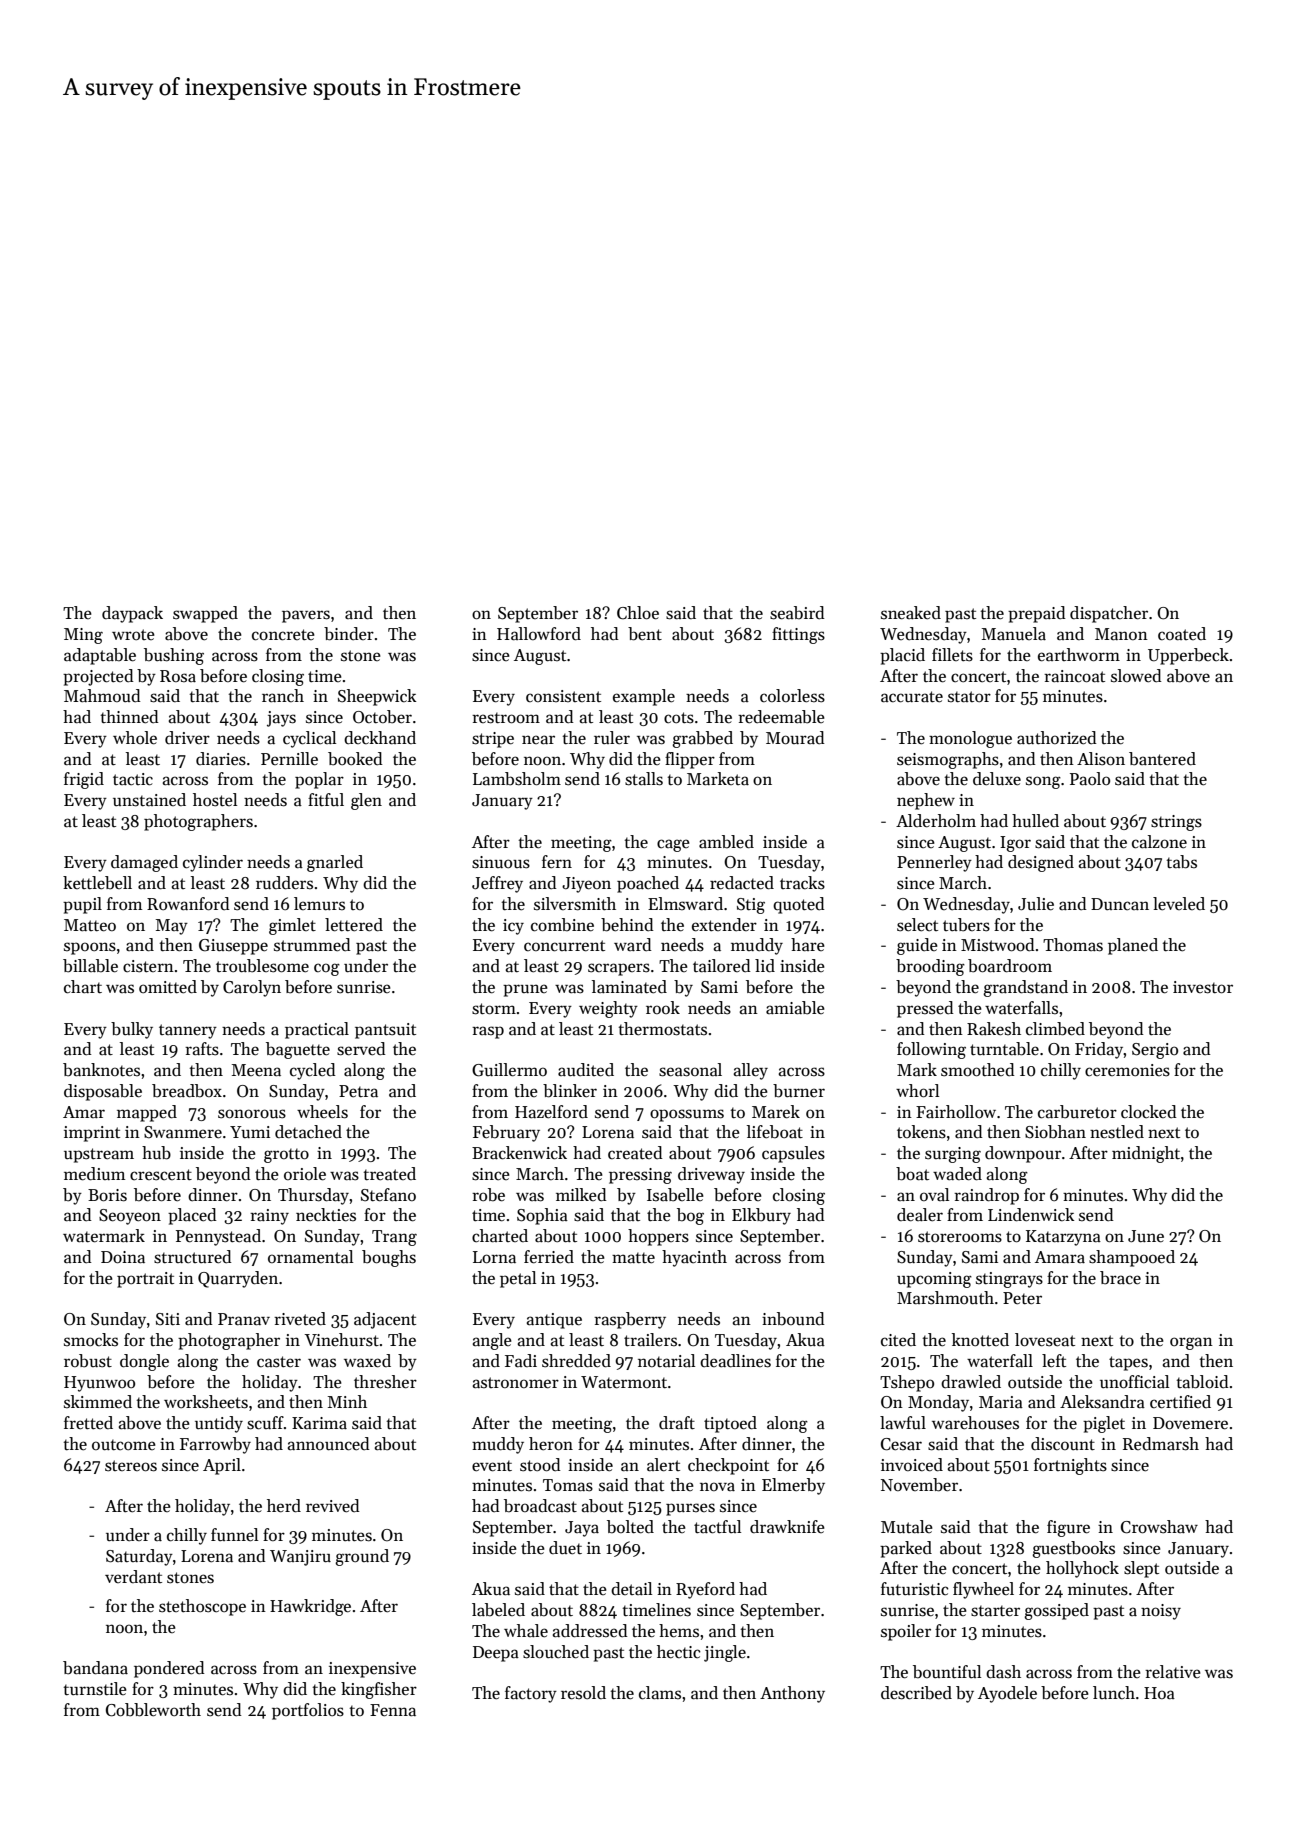  What do you see at coordinates (911, 613) in the image?
I see `sneaked` at bounding box center [911, 613].
